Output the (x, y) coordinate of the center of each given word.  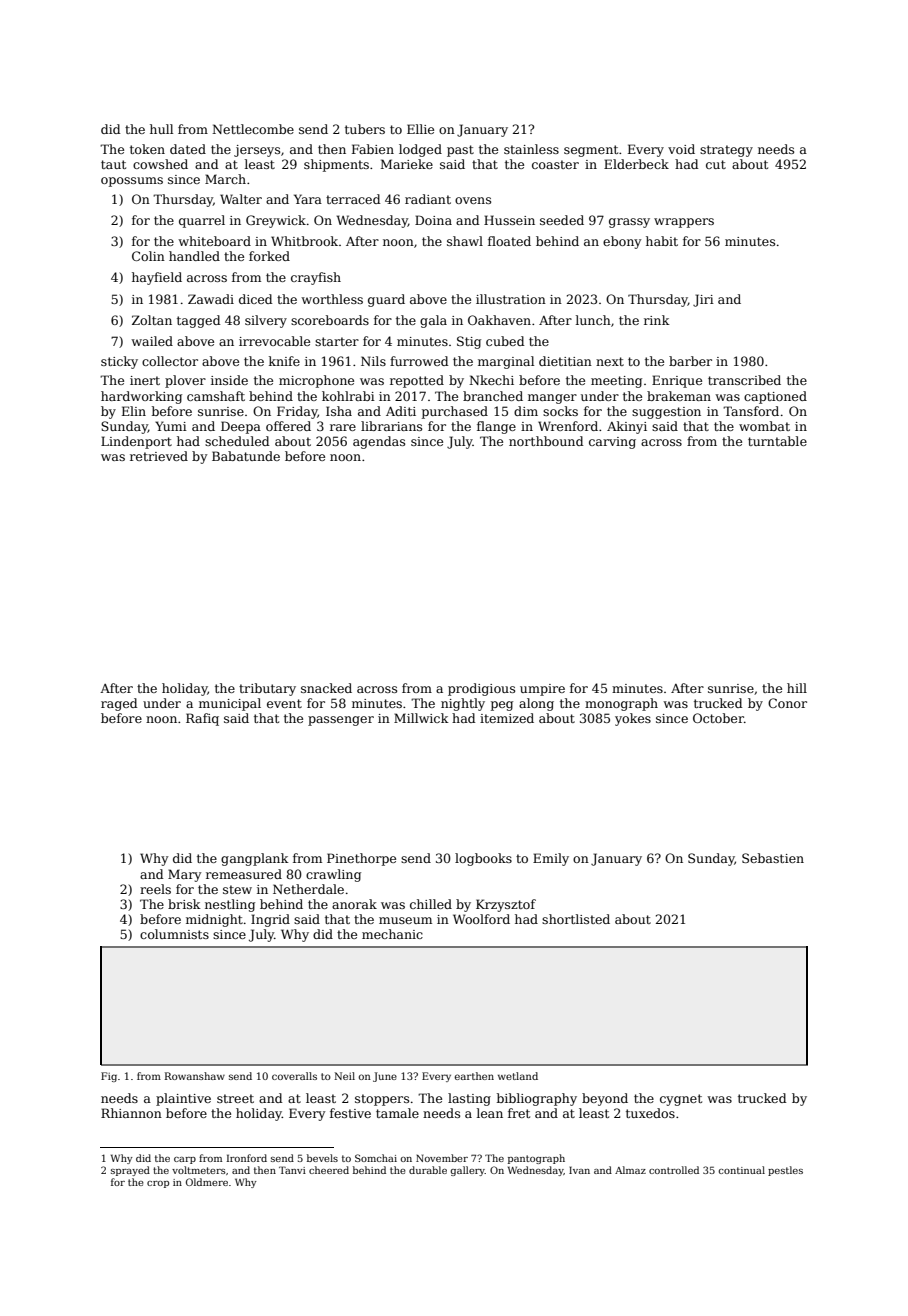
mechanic (392, 934)
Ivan (579, 1170)
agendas (379, 442)
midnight (214, 920)
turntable (777, 441)
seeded (562, 220)
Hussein (509, 220)
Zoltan (152, 320)
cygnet (681, 1100)
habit (662, 241)
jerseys (257, 151)
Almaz (630, 1170)
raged (119, 704)
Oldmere (207, 1182)
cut (716, 164)
